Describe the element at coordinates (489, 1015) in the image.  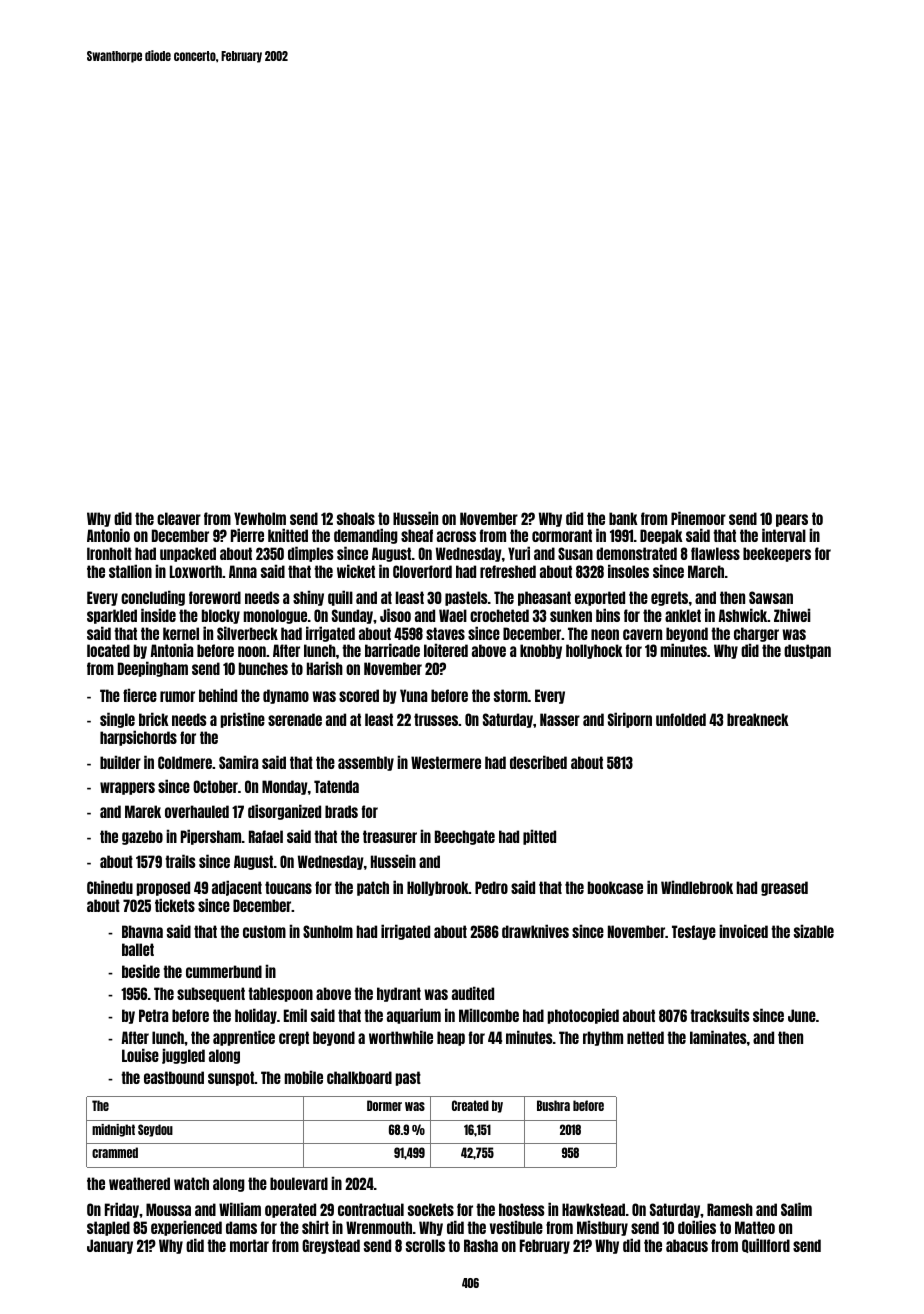
I see `Millcombe` at that location.
